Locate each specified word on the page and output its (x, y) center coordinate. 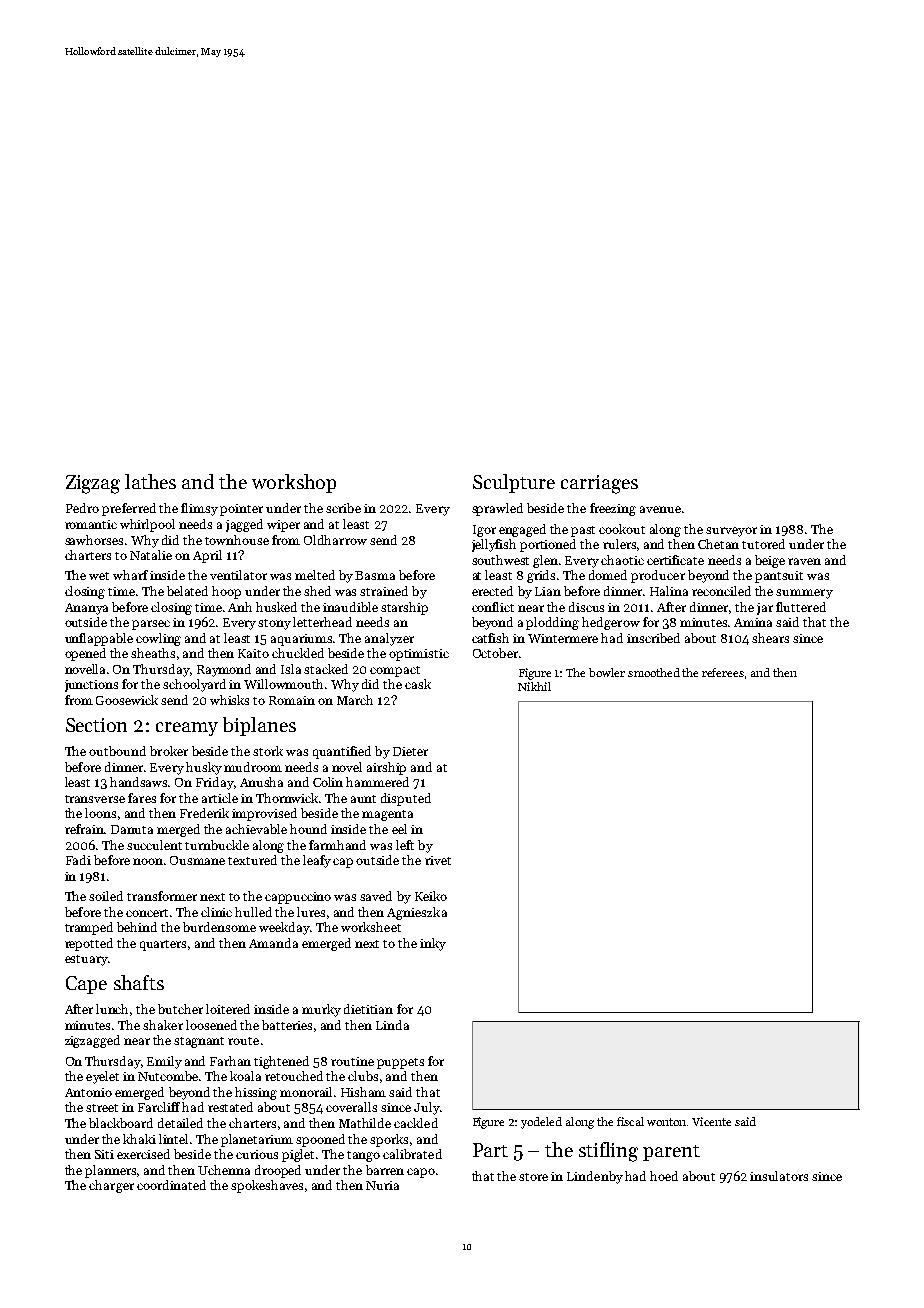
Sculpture (514, 483)
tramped (89, 928)
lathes (150, 481)
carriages (599, 484)
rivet (438, 860)
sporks (389, 1140)
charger (111, 1186)
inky (433, 944)
